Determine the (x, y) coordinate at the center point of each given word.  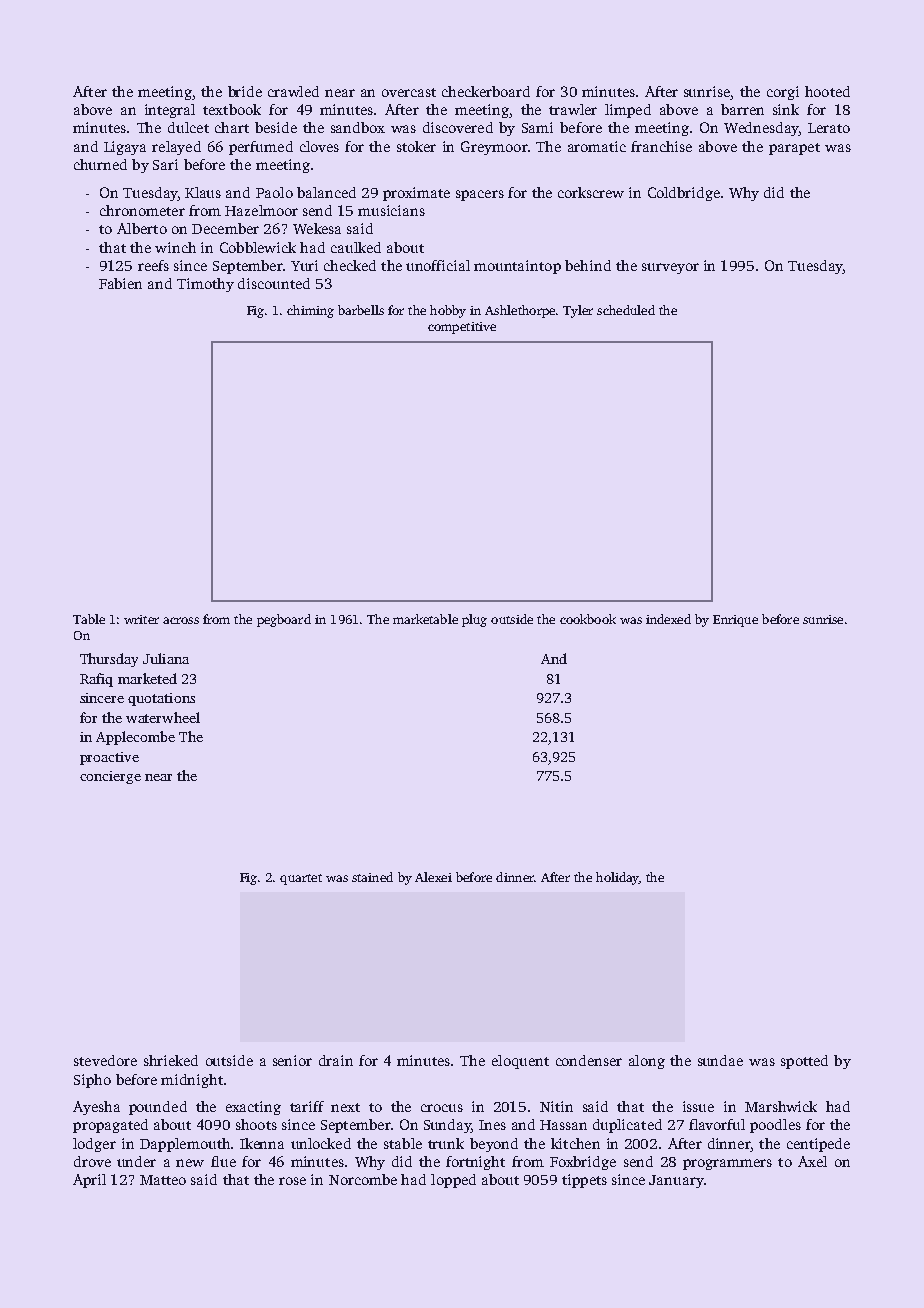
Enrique (735, 621)
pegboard (284, 620)
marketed (147, 678)
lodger (94, 1145)
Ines (492, 1125)
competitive (462, 328)
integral (170, 111)
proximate (416, 194)
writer (141, 619)
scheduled (626, 310)
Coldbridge (684, 194)
